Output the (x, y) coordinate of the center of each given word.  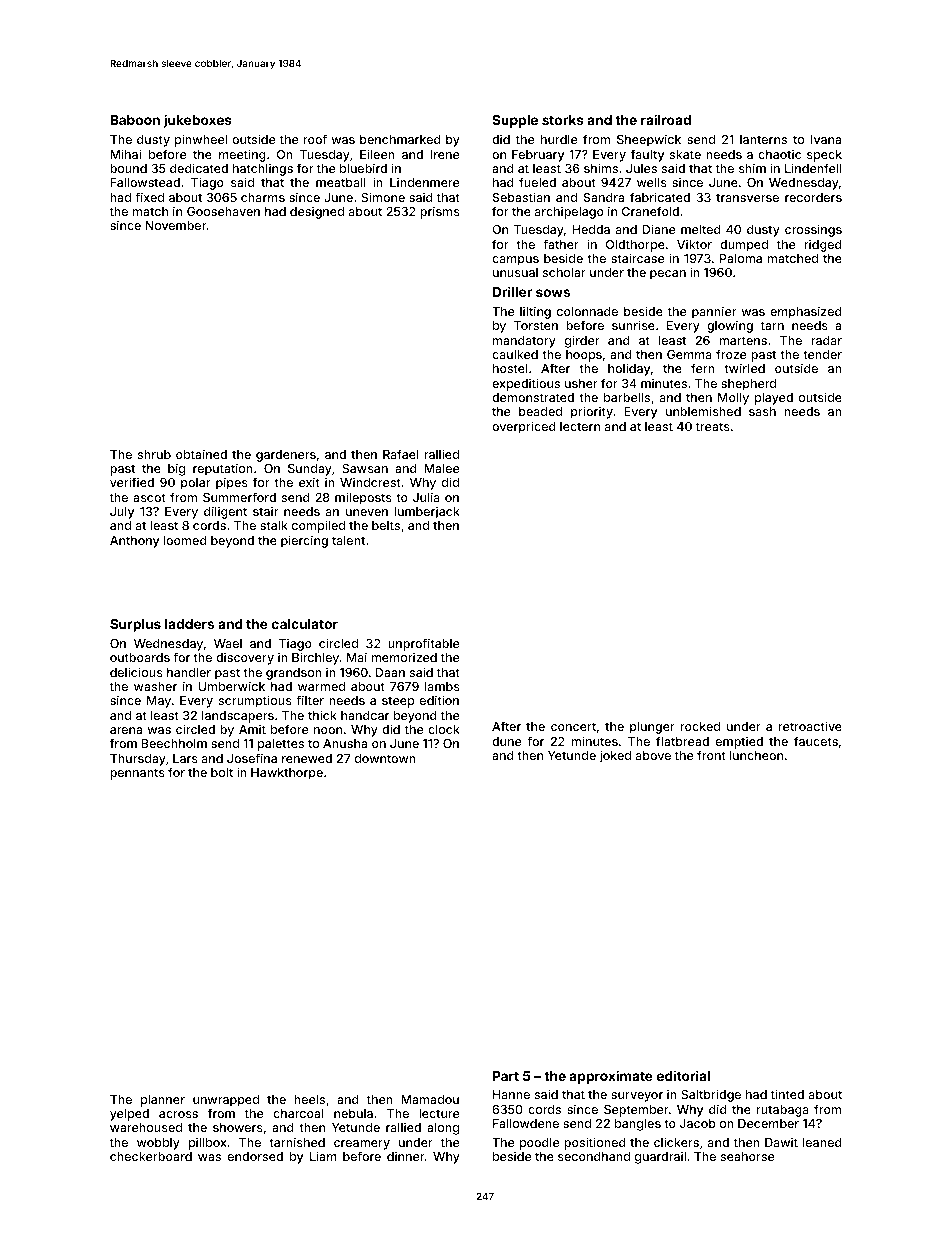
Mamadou (430, 1099)
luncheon (756, 755)
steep (398, 702)
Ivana (826, 139)
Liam (323, 1156)
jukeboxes (197, 121)
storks (563, 120)
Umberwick (231, 686)
